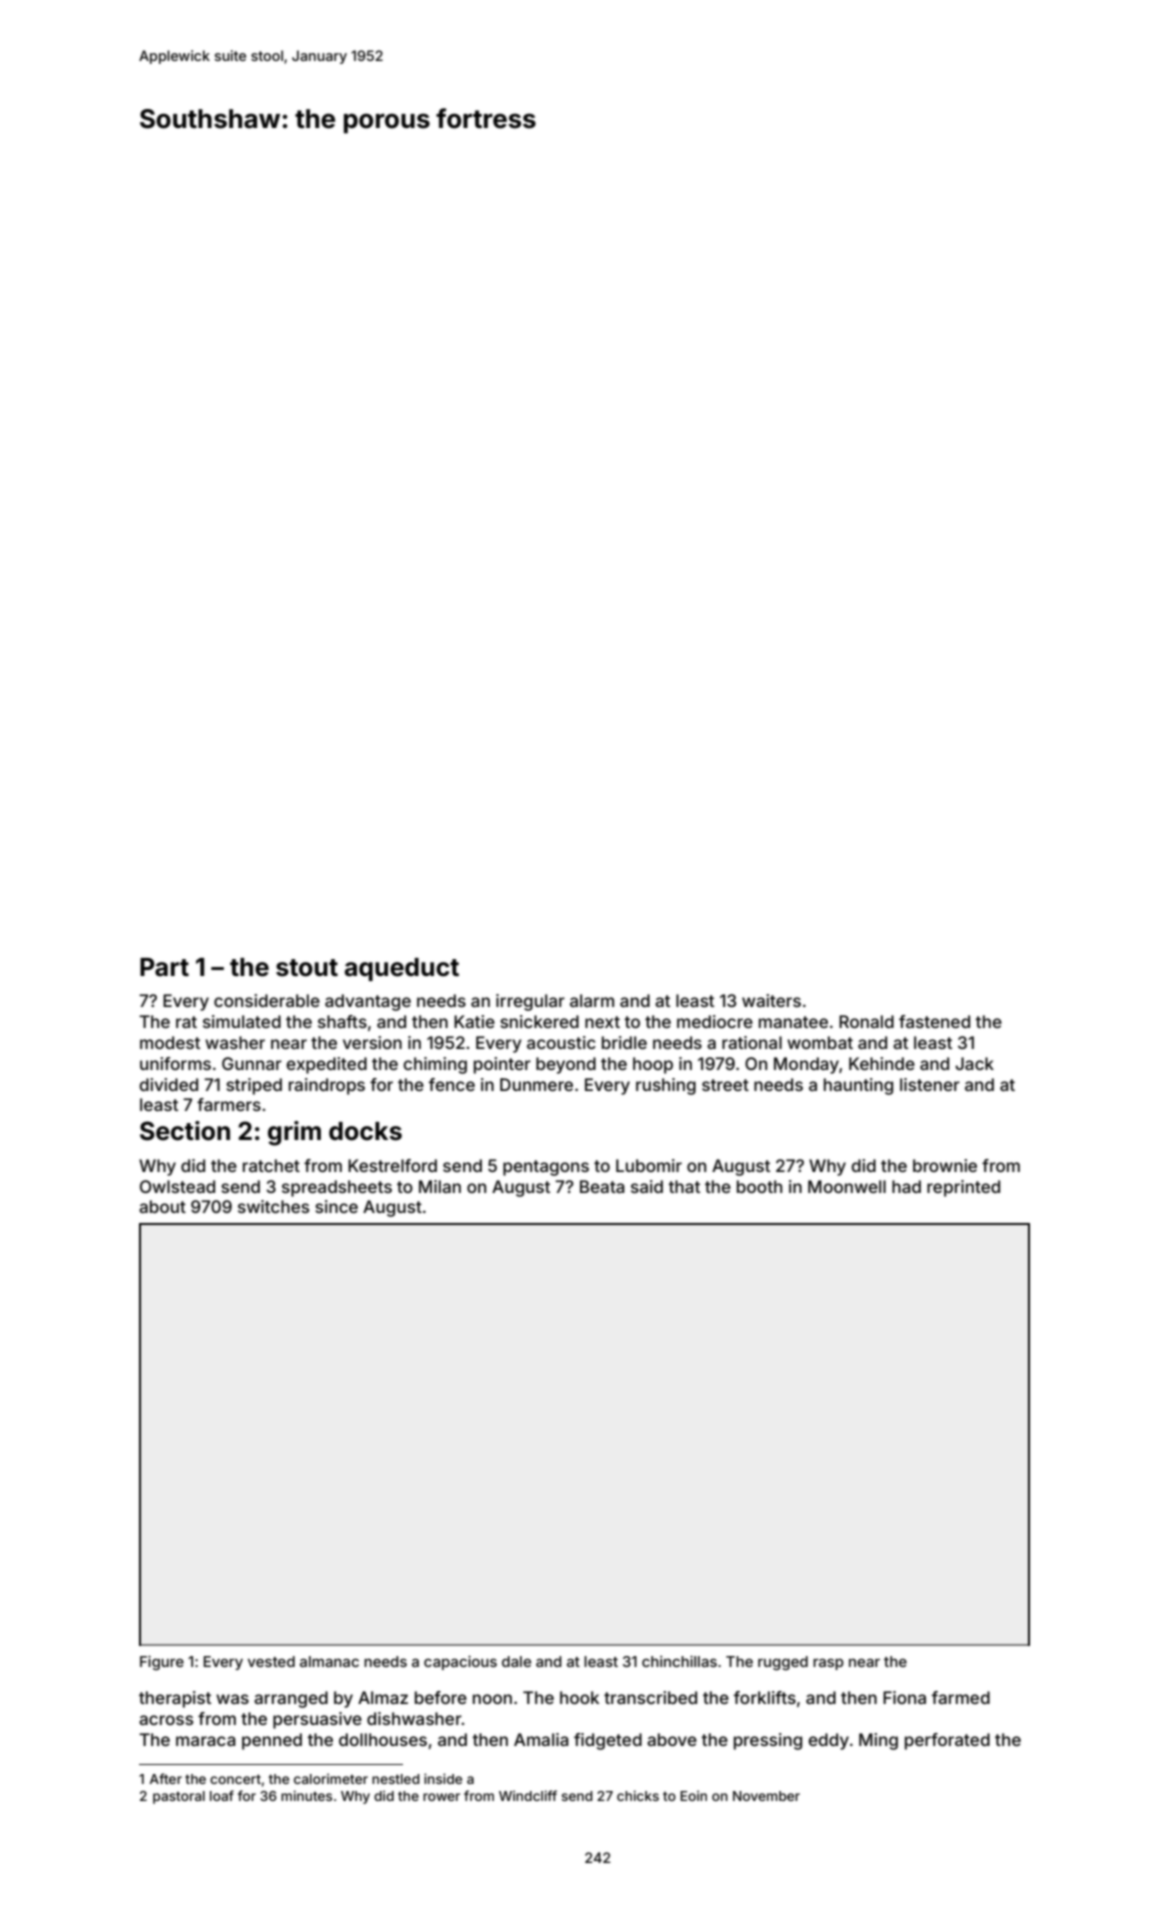  What do you see at coordinates (793, 1022) in the image?
I see `manatee` at bounding box center [793, 1022].
